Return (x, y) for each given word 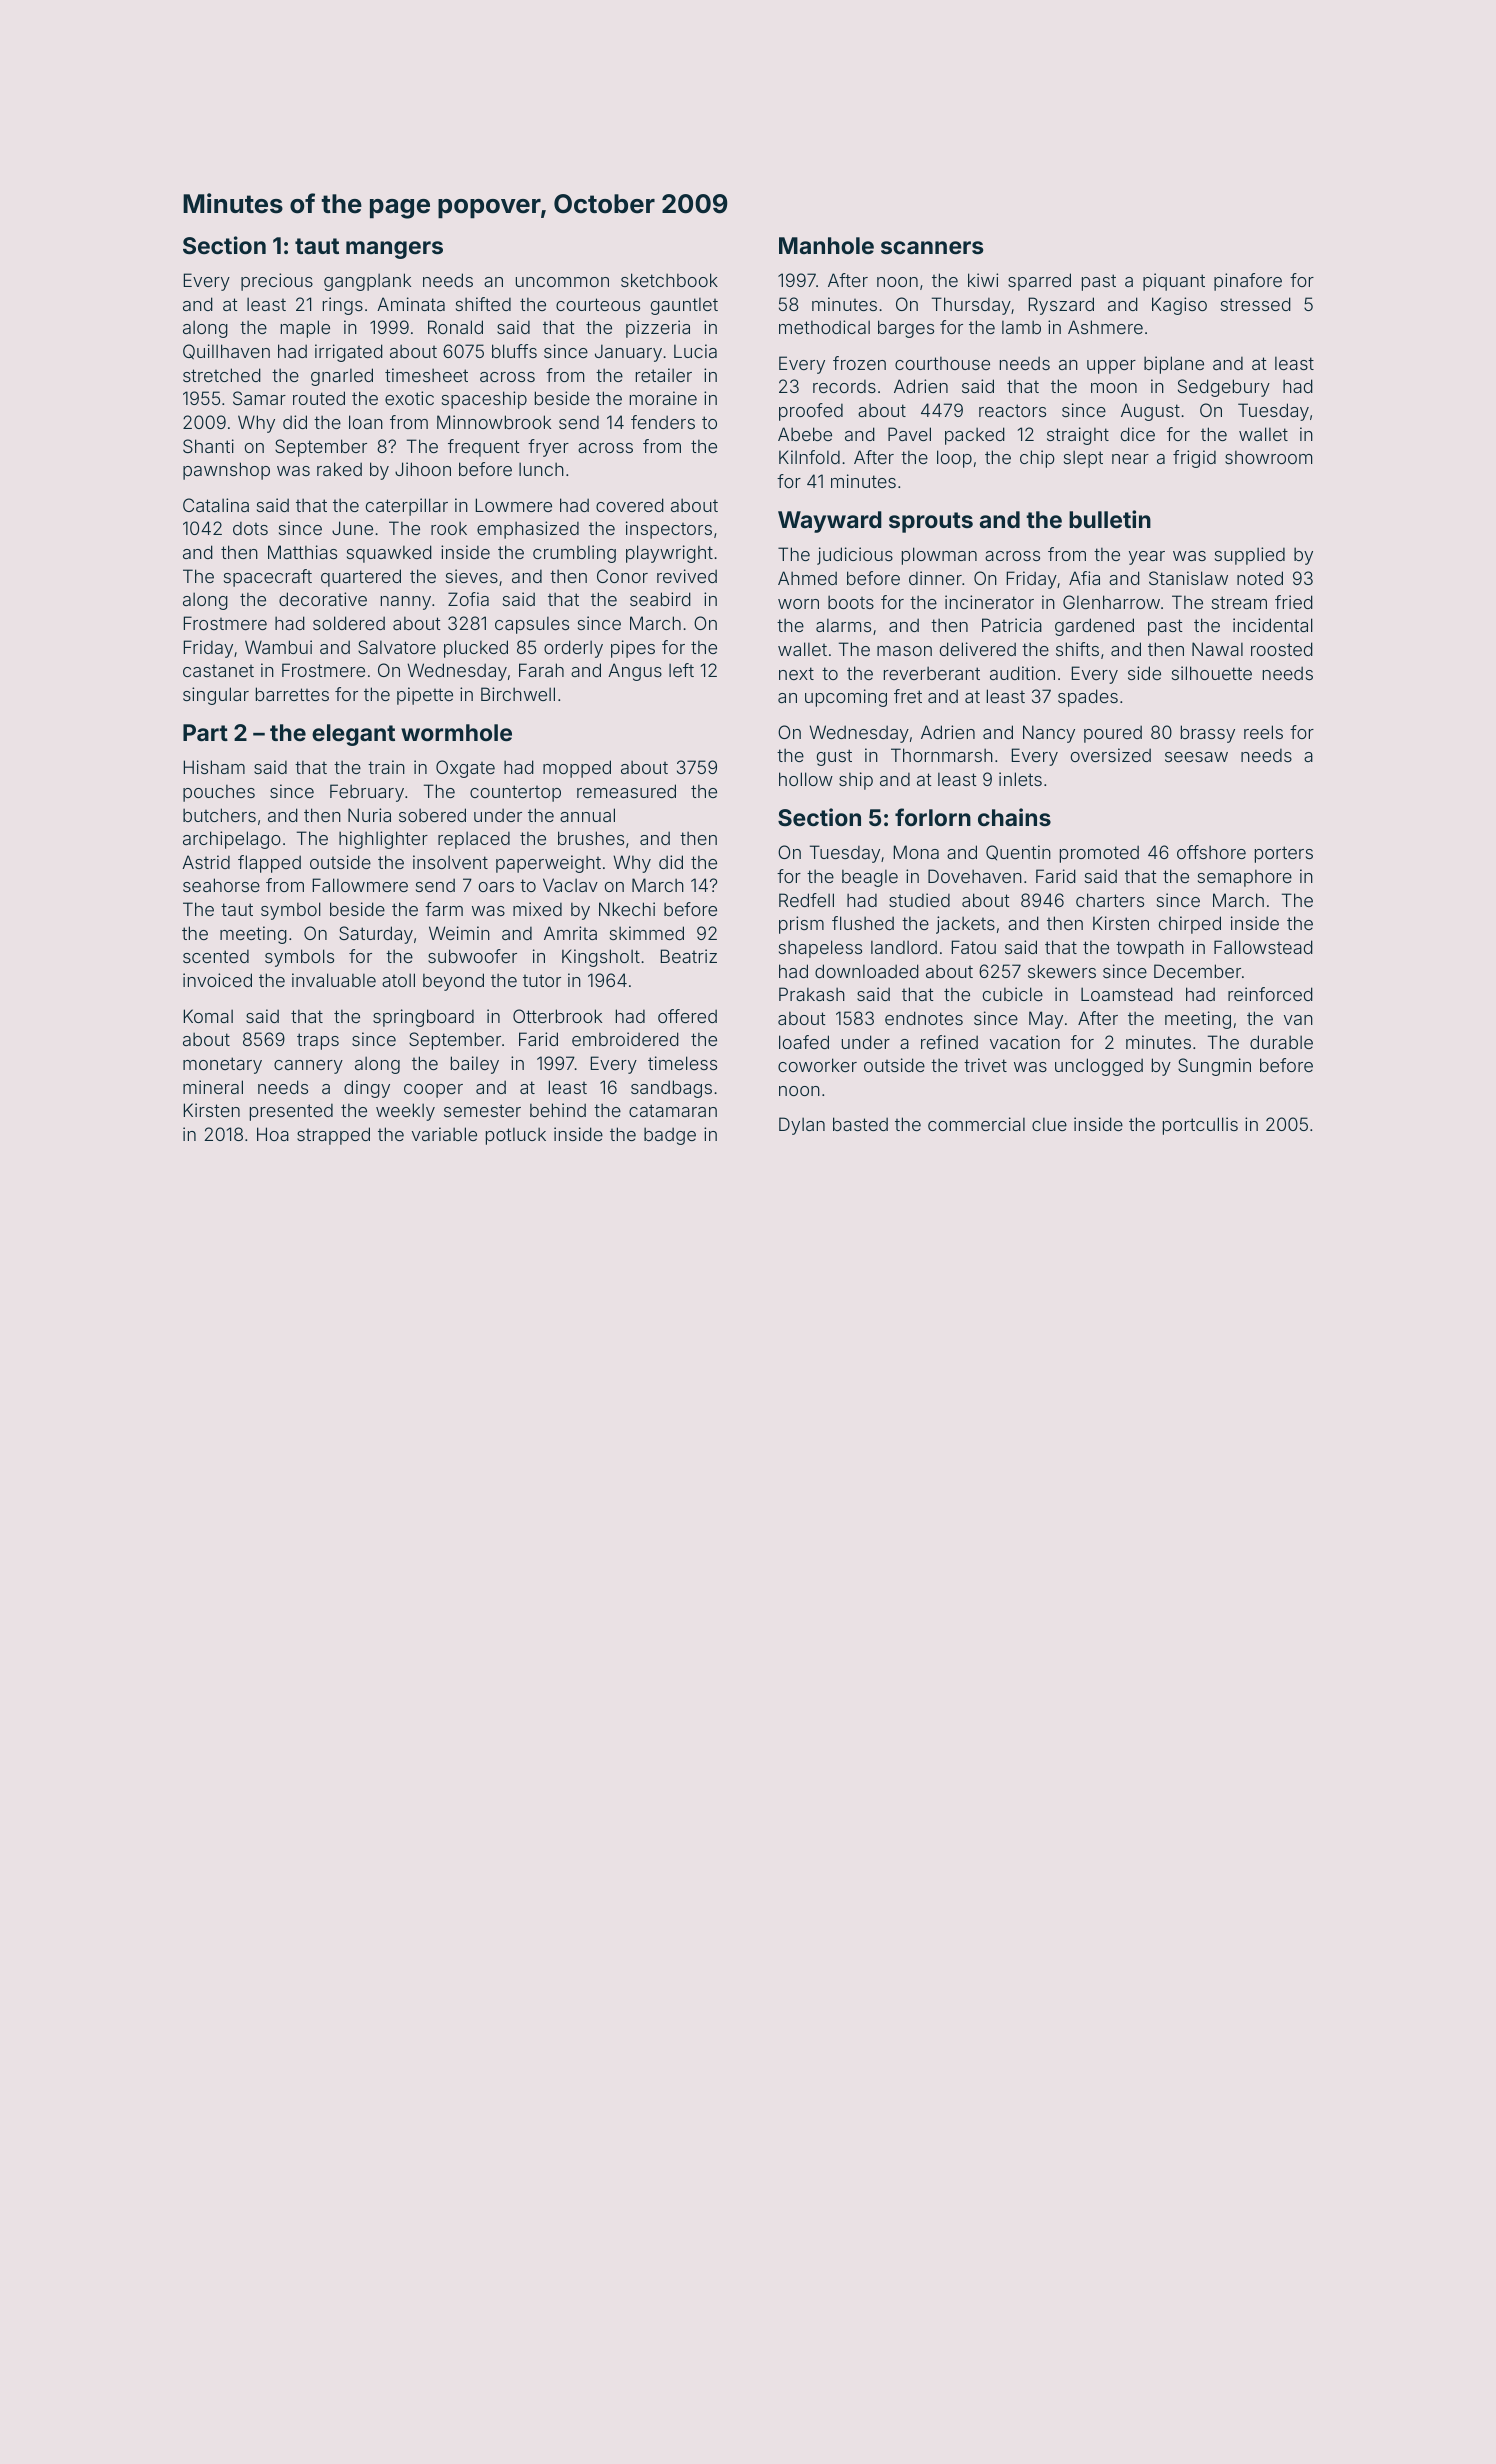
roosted (1282, 649)
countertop (515, 793)
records (844, 386)
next (796, 673)
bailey (475, 1065)
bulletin (1110, 519)
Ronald (455, 327)
